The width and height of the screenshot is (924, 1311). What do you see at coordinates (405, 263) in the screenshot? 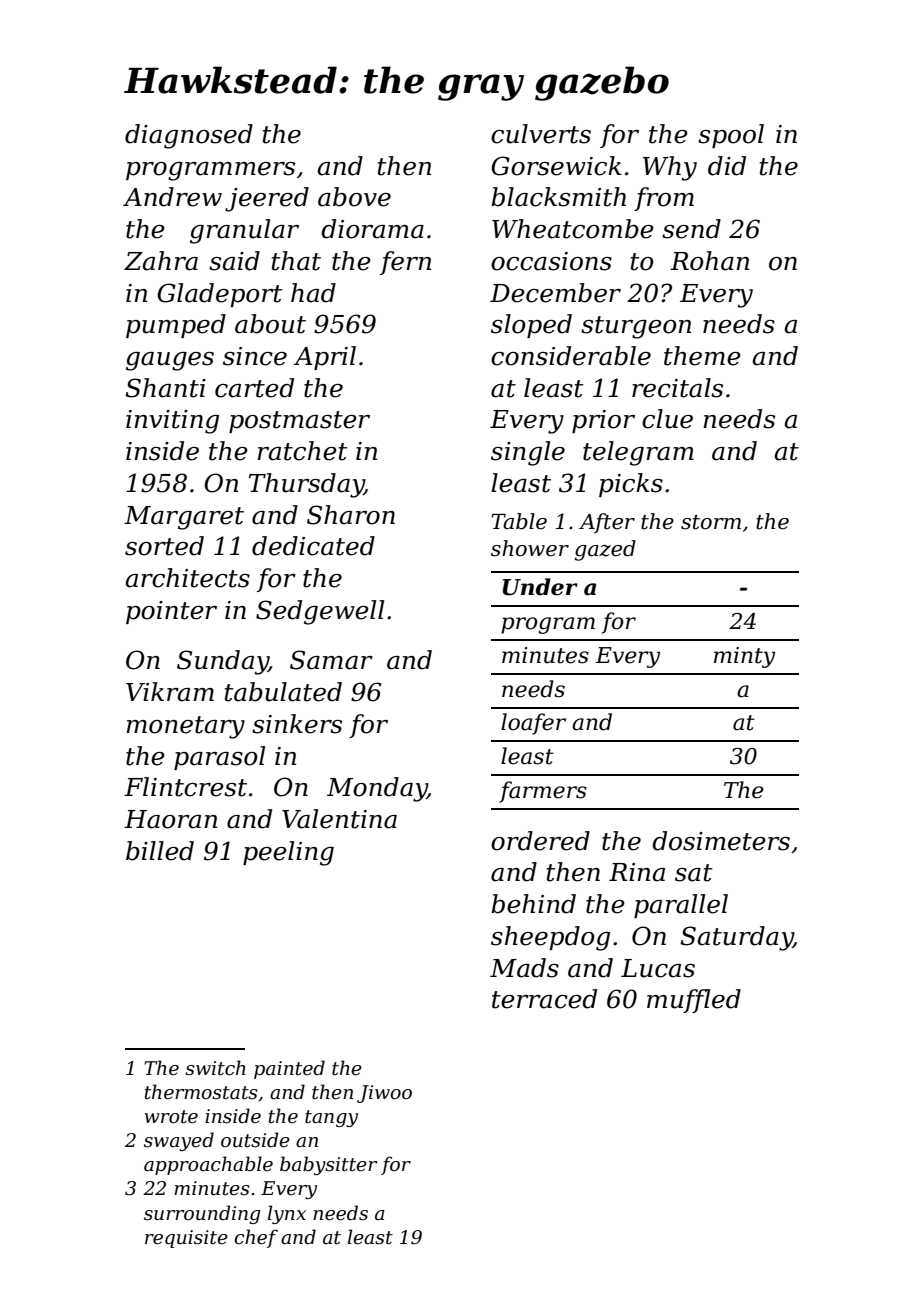
I see `fern` at bounding box center [405, 263].
